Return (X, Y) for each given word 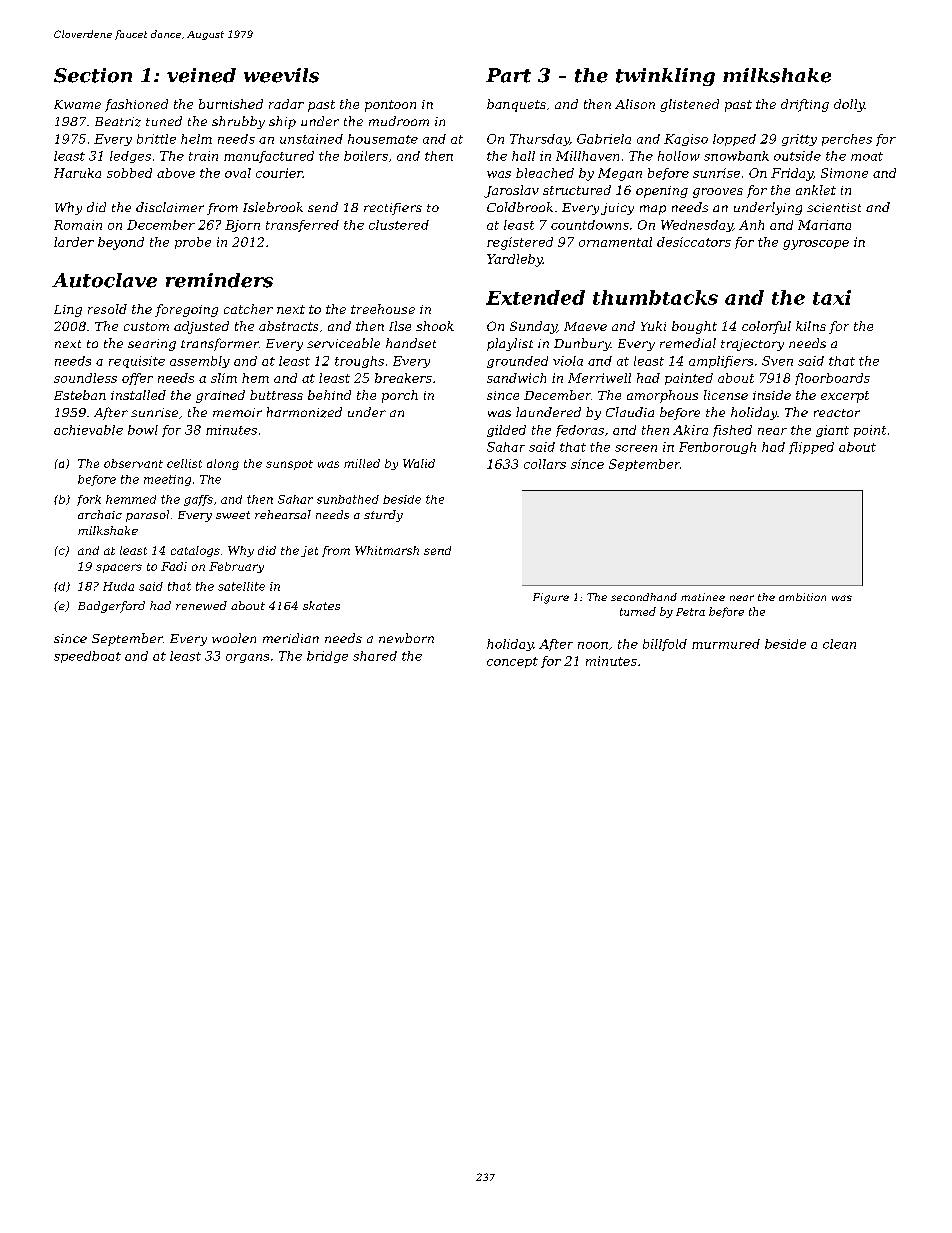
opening (662, 192)
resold (107, 309)
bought (694, 327)
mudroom (399, 121)
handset (411, 343)
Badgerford (111, 607)
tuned (164, 121)
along (223, 464)
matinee (703, 597)
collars (545, 464)
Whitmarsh (387, 550)
